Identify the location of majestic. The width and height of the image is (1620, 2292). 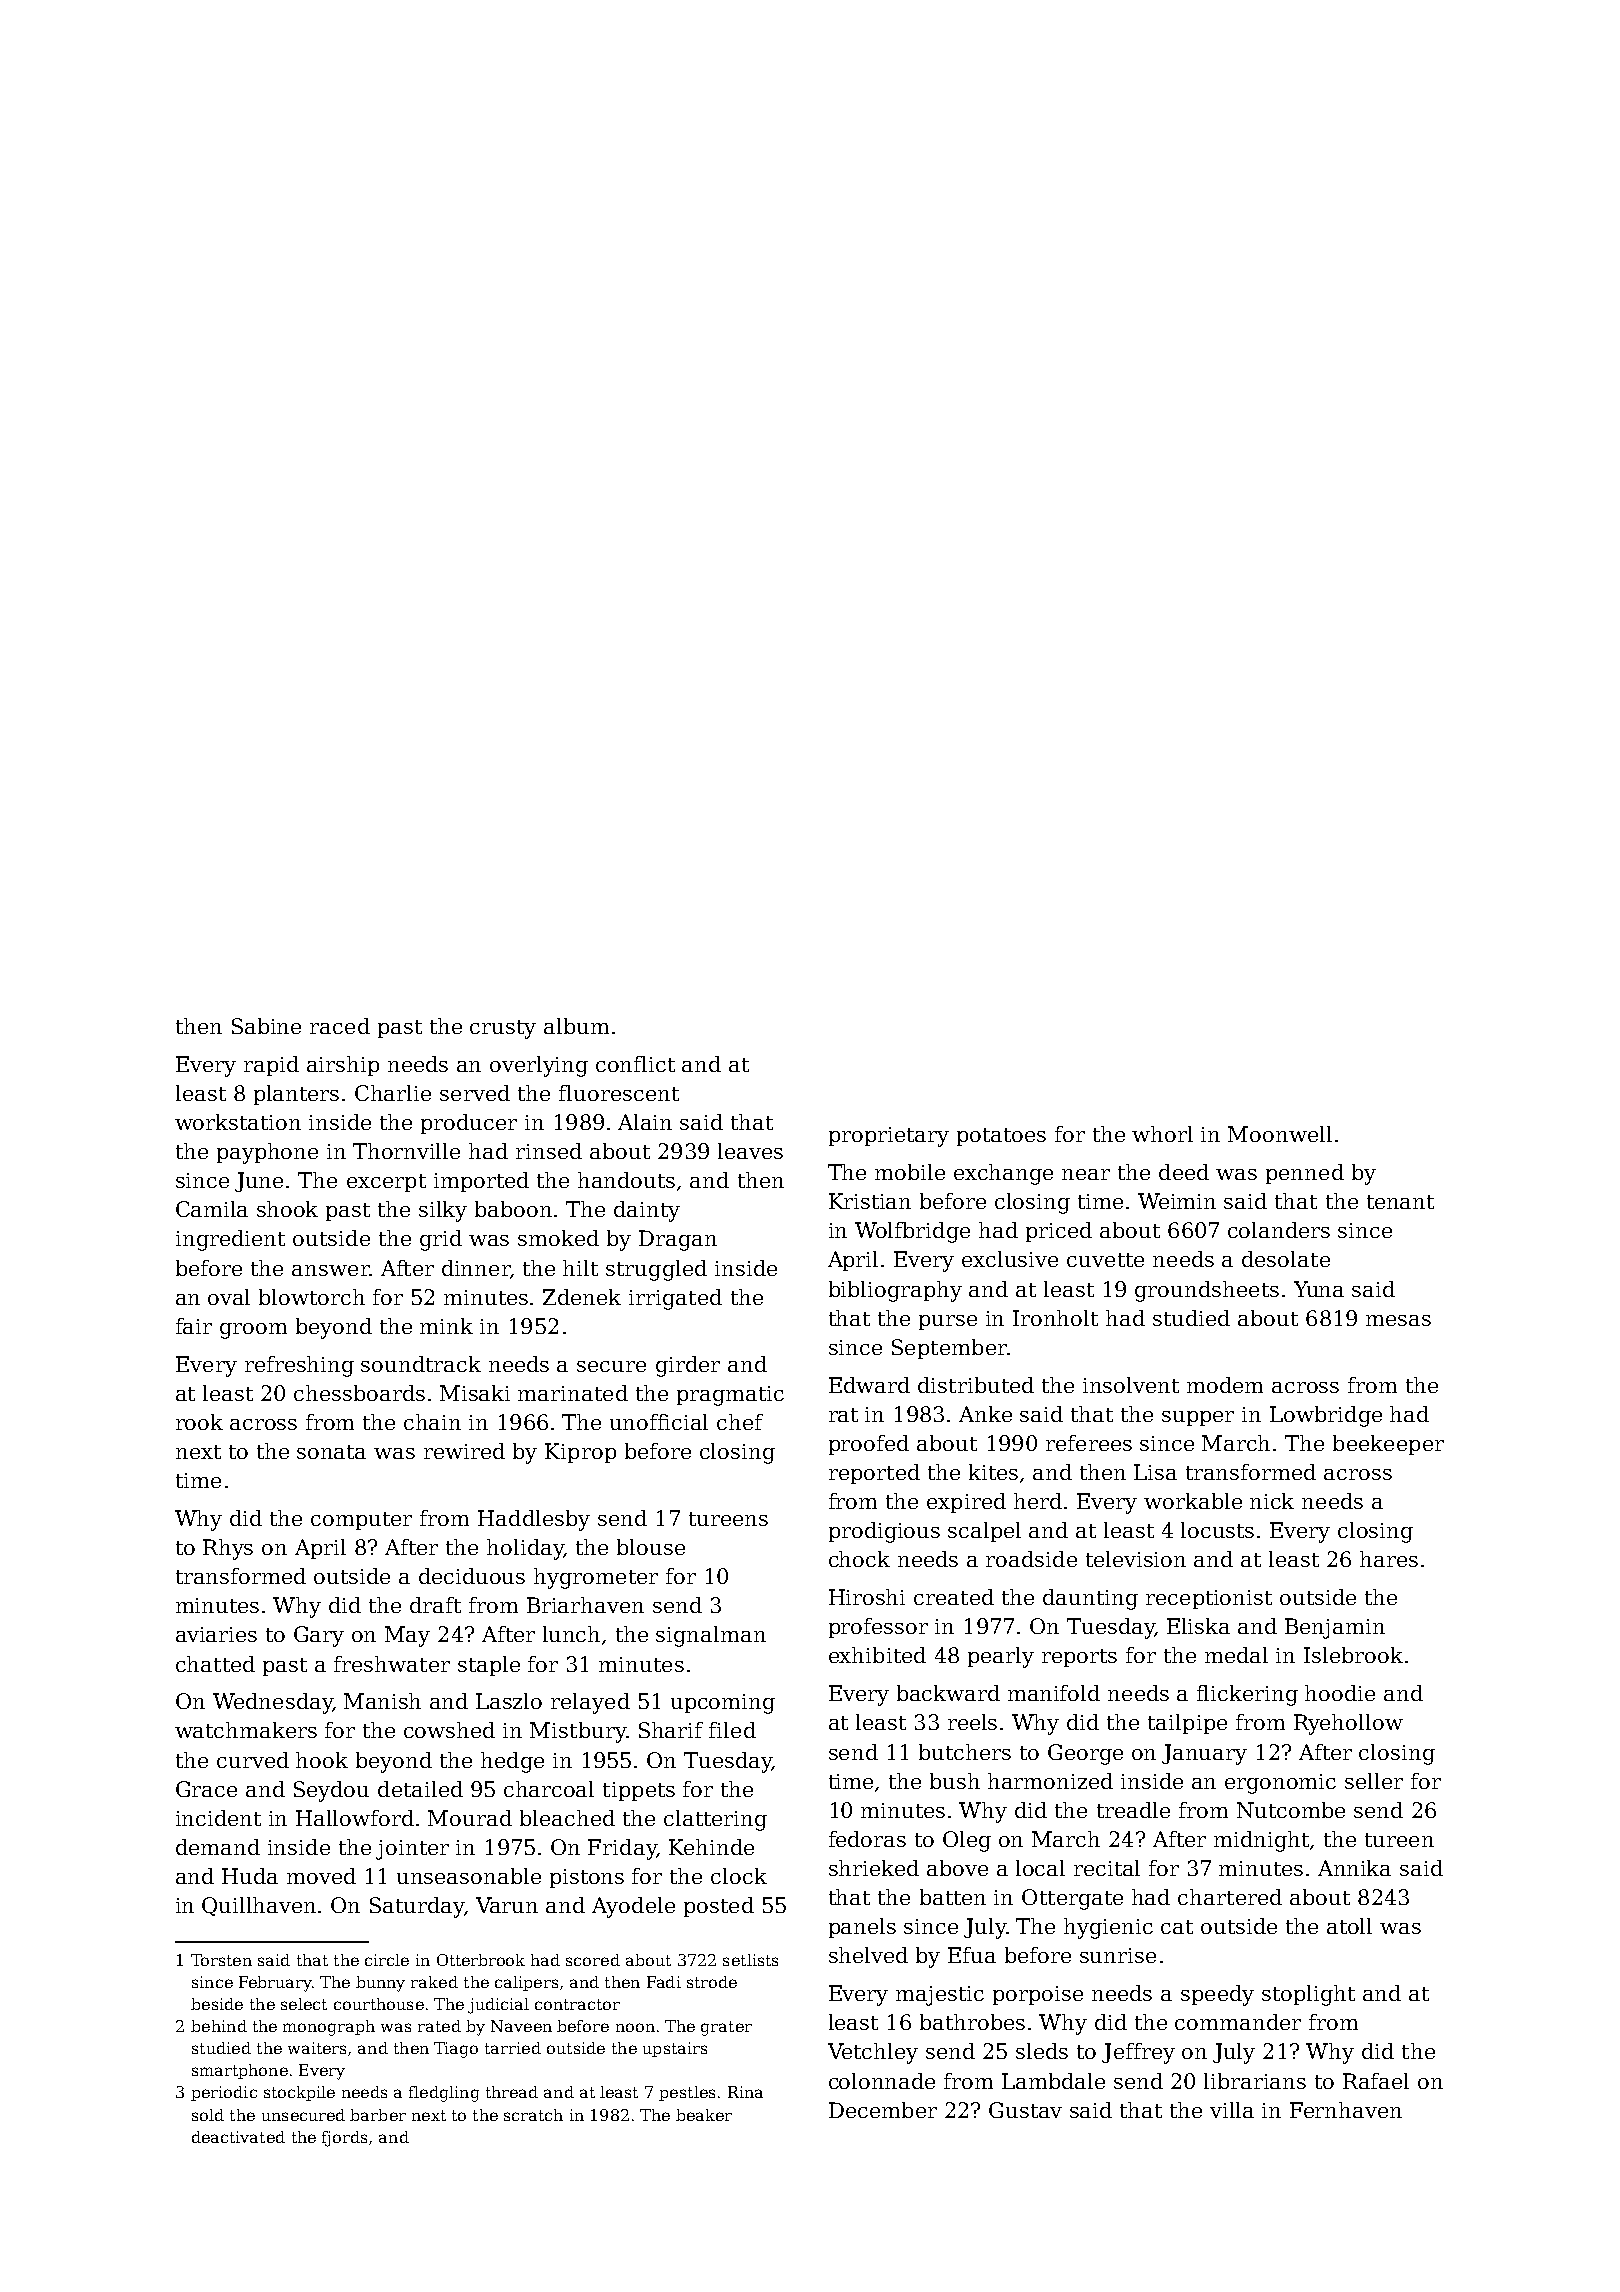
(940, 1996).
